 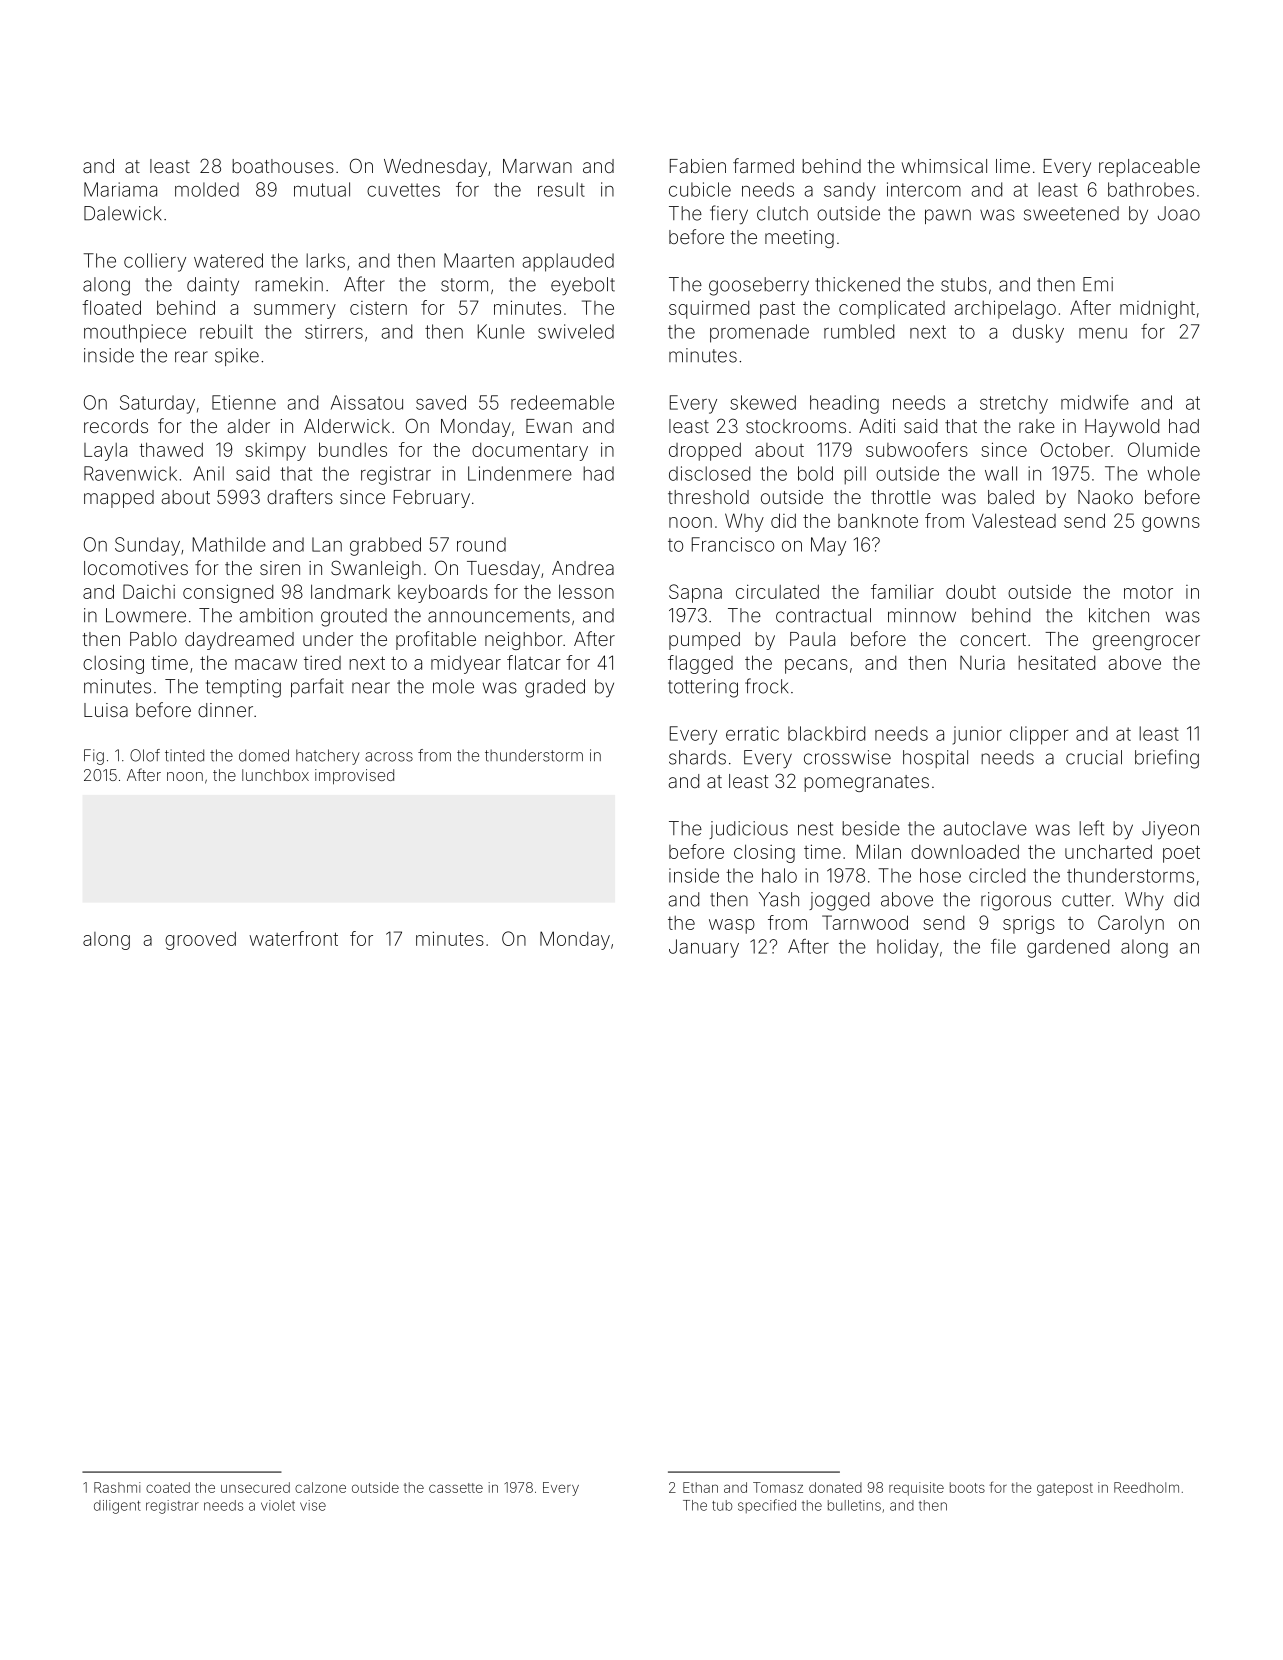 What do you see at coordinates (1146, 1487) in the image?
I see `Reedholm` at bounding box center [1146, 1487].
